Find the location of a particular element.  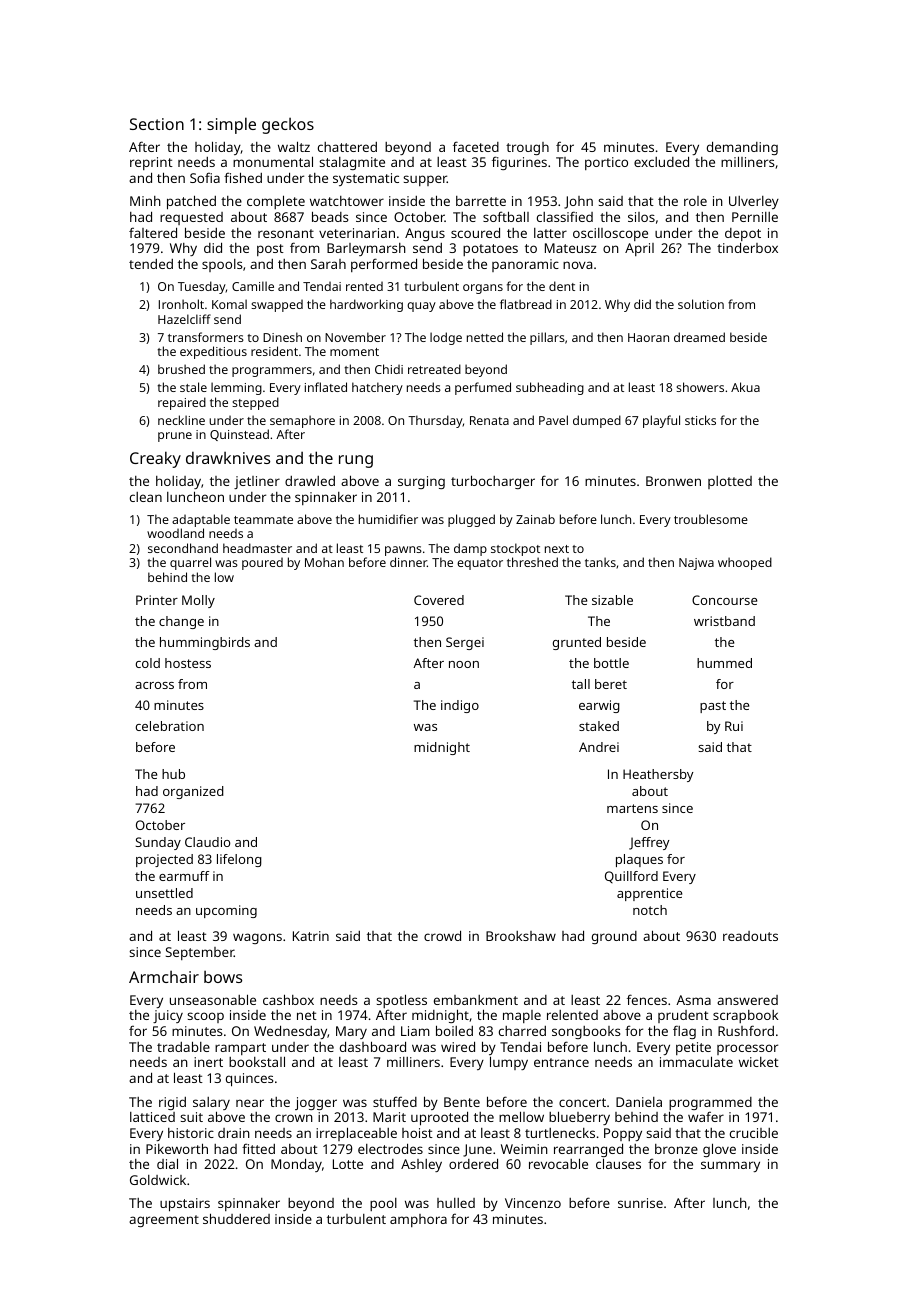

organized is located at coordinates (193, 792).
